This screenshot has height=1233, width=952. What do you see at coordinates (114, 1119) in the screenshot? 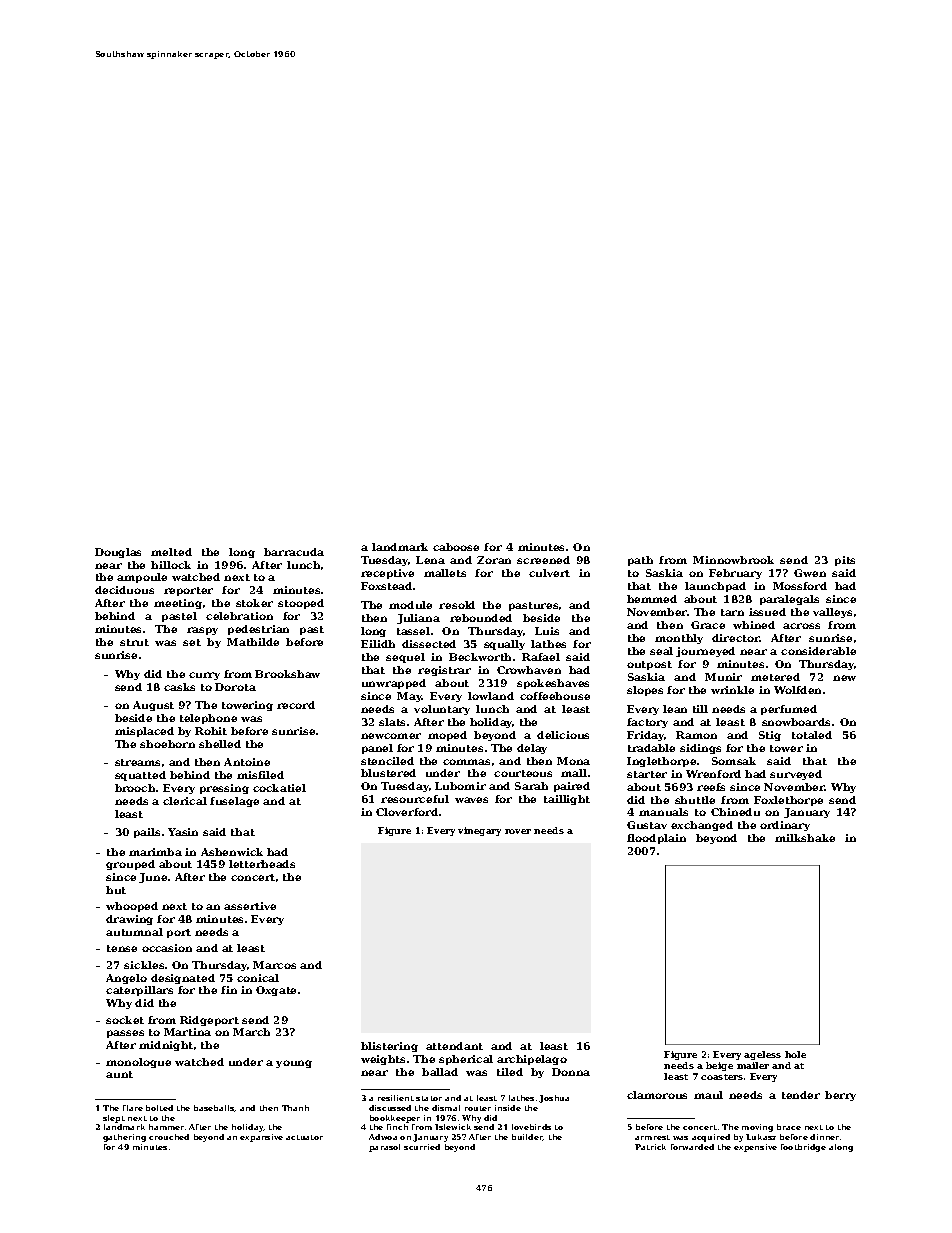
I see `slept` at bounding box center [114, 1119].
